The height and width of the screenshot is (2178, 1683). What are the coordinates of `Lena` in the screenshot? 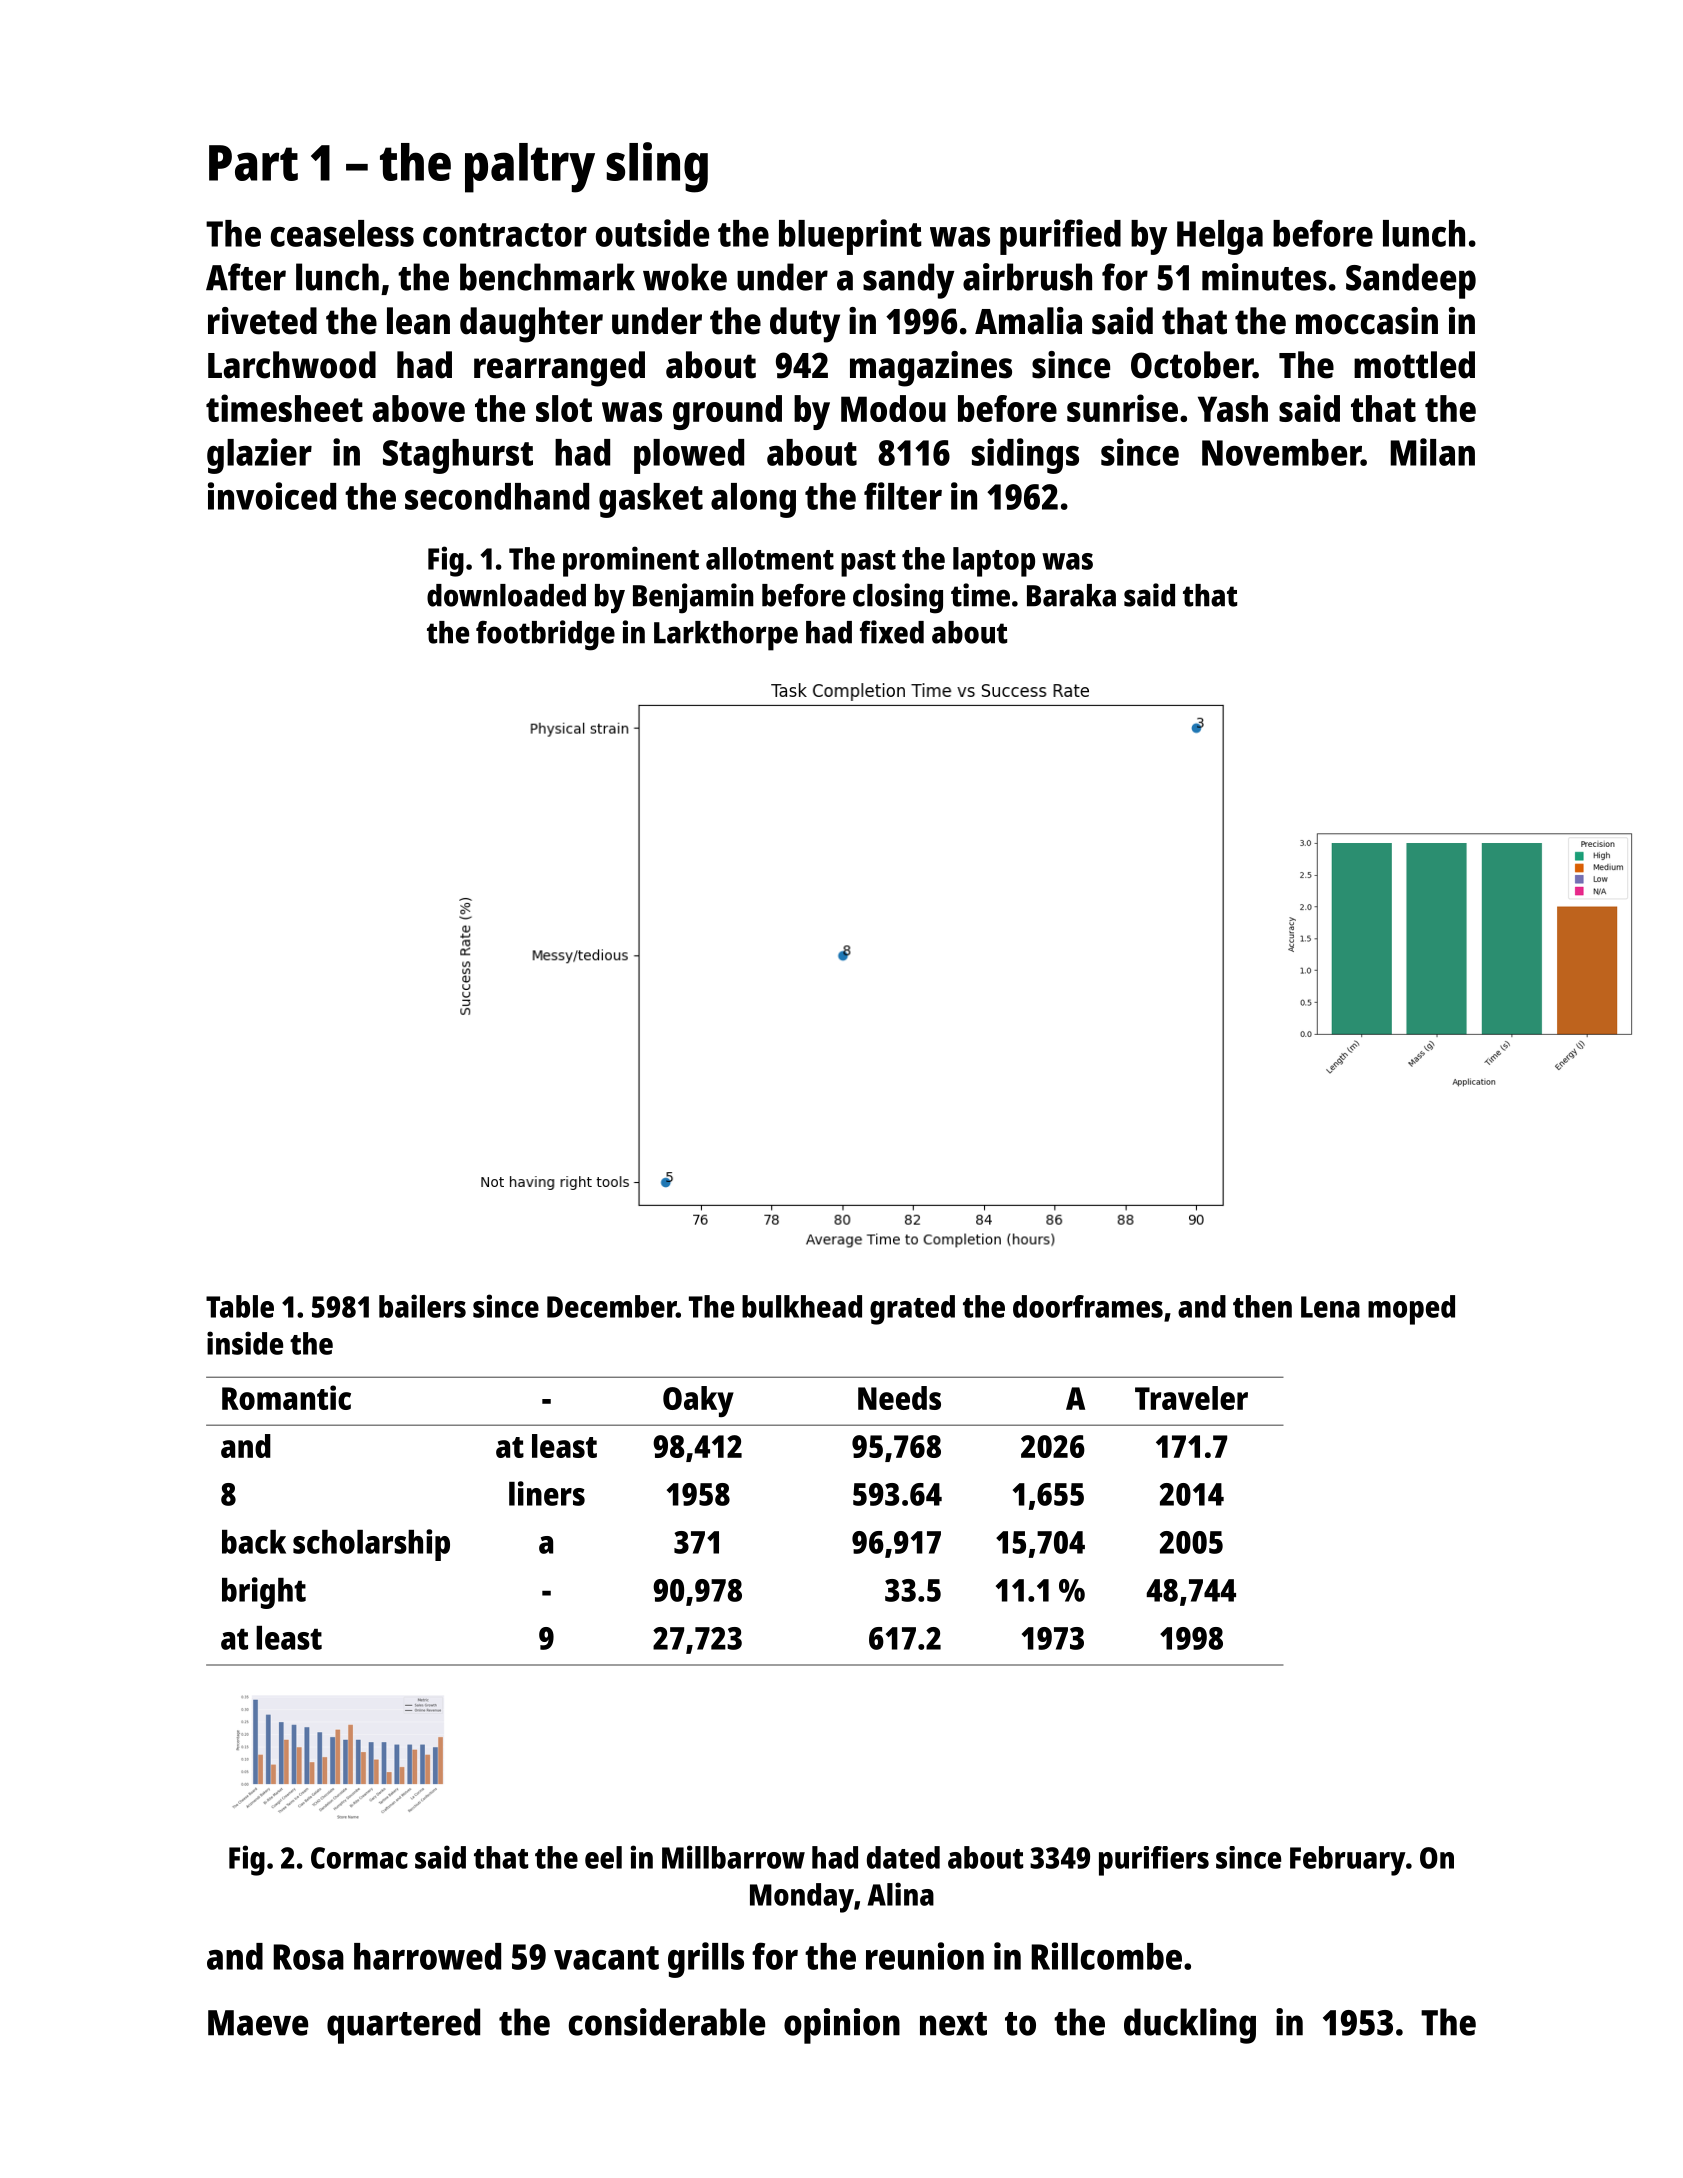 It's located at (1330, 1307).
